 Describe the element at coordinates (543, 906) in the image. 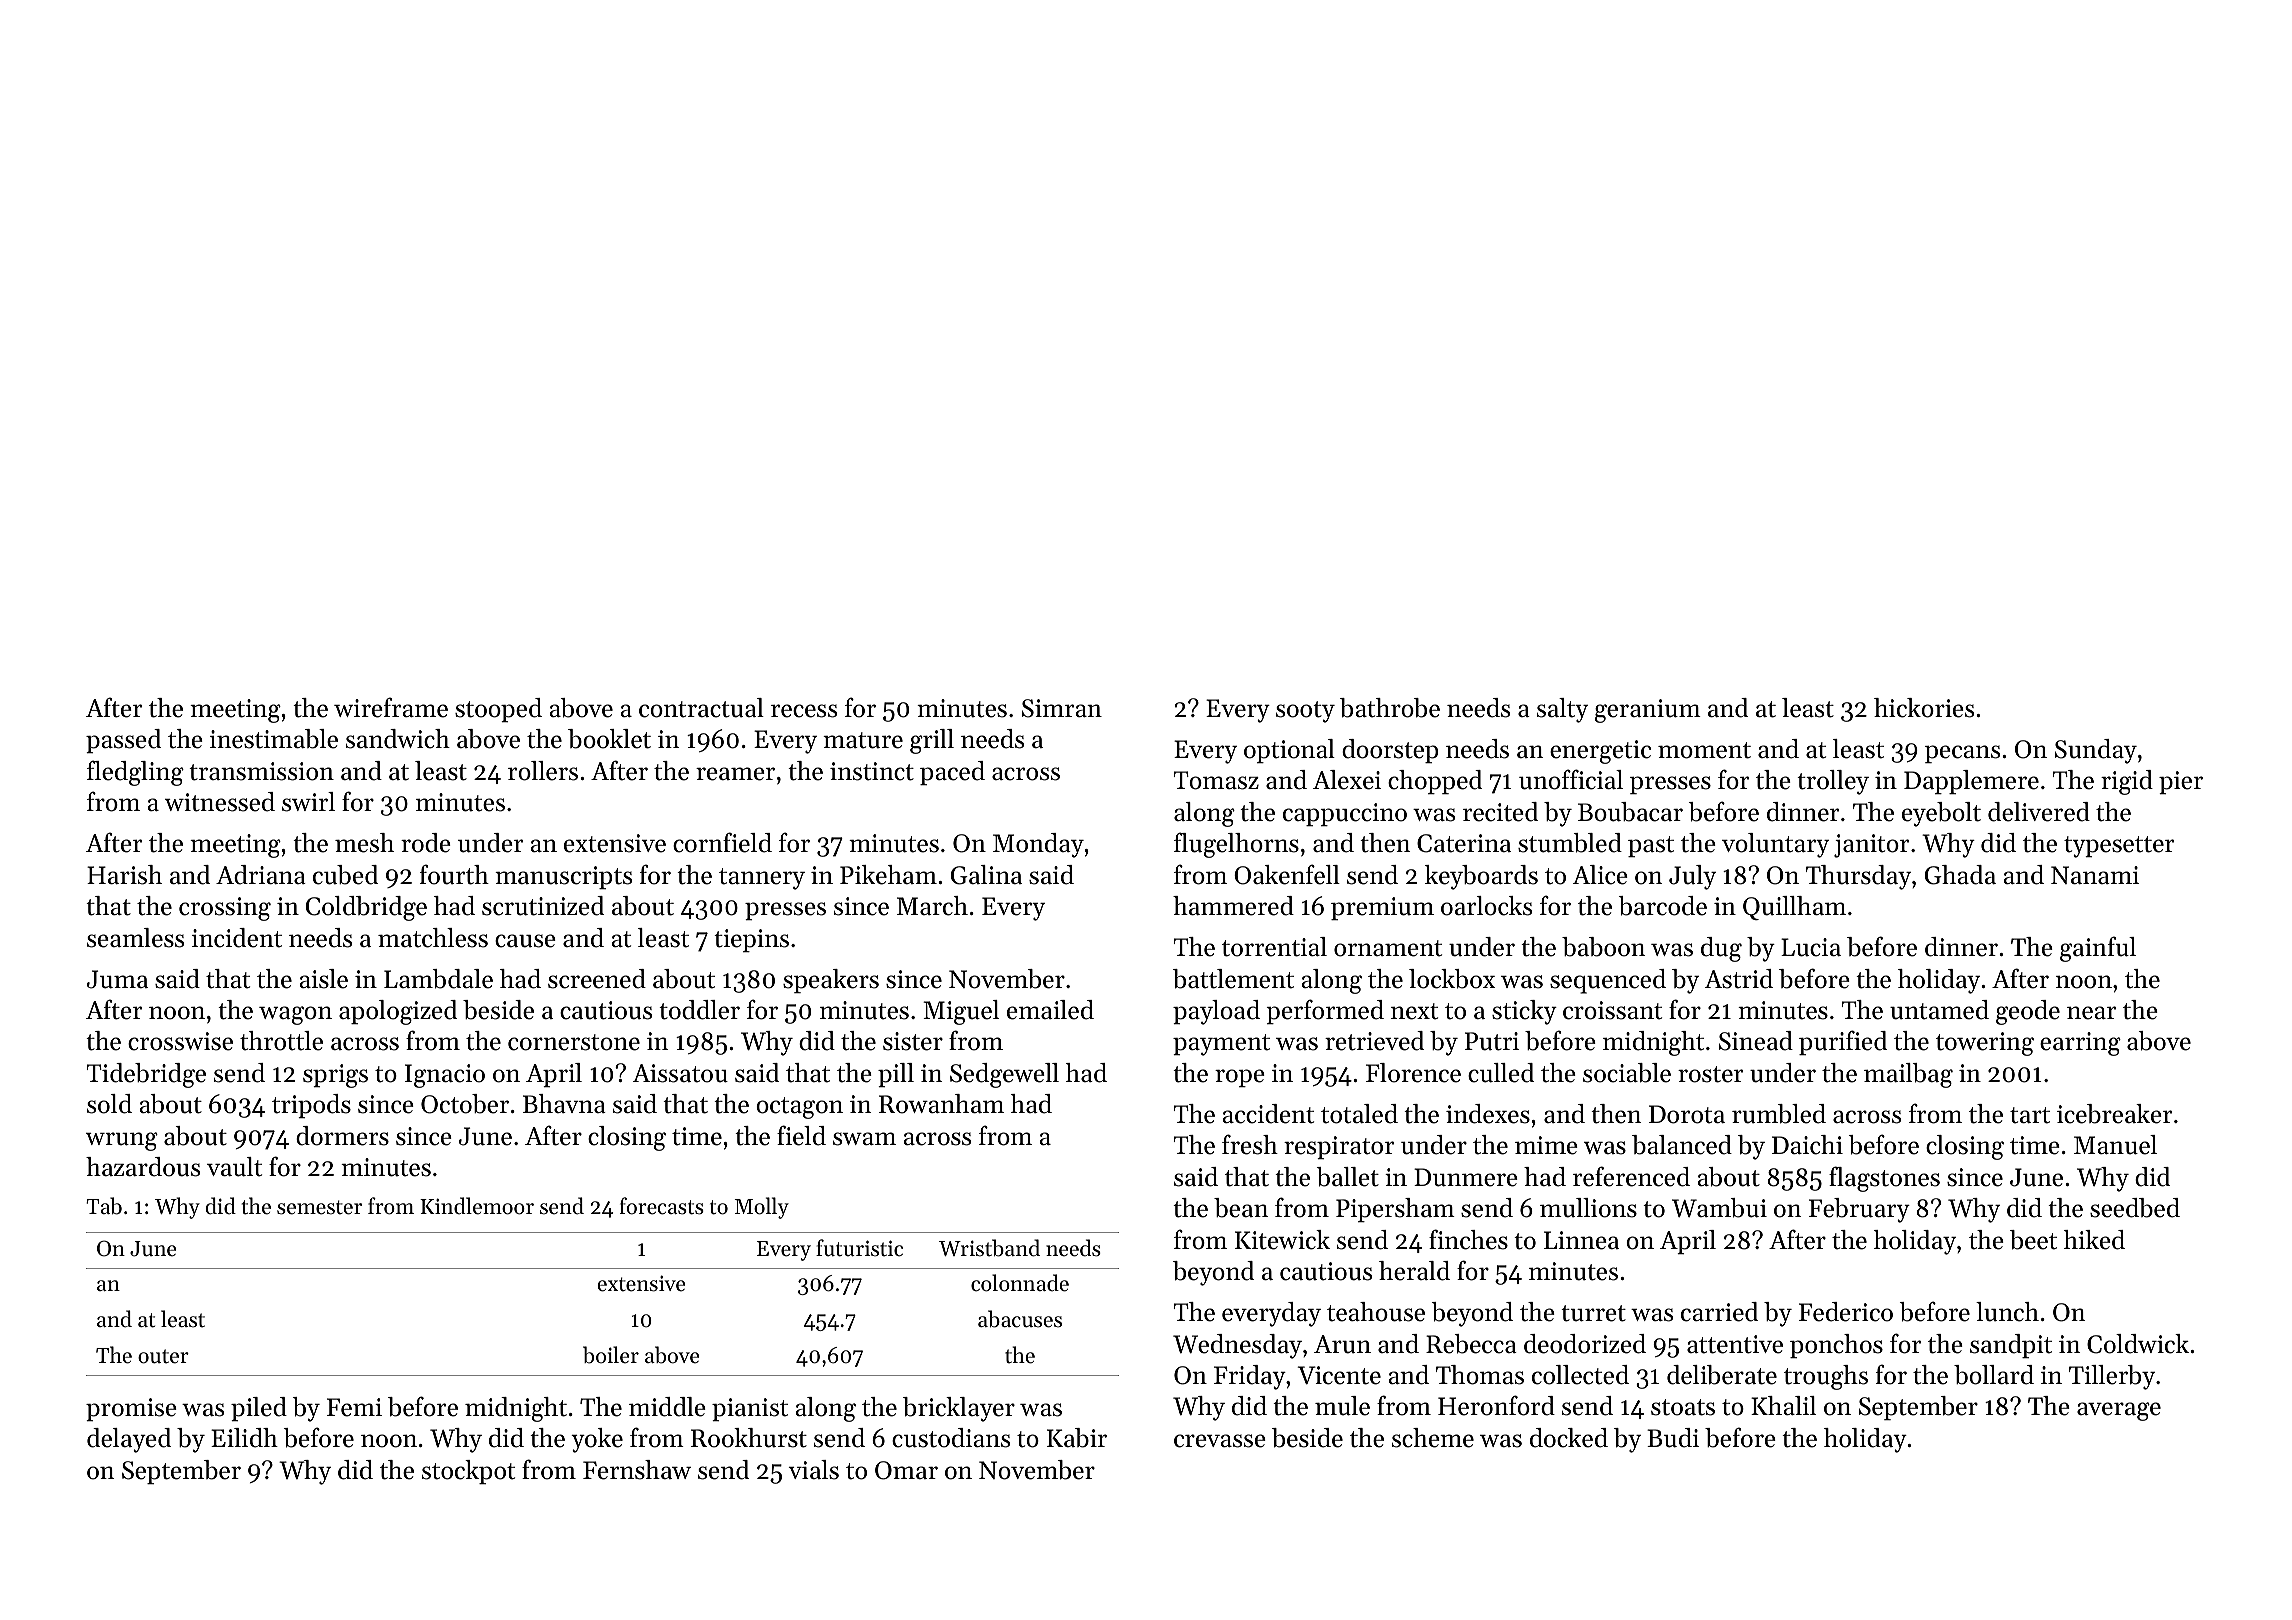

I see `scrutinized` at that location.
